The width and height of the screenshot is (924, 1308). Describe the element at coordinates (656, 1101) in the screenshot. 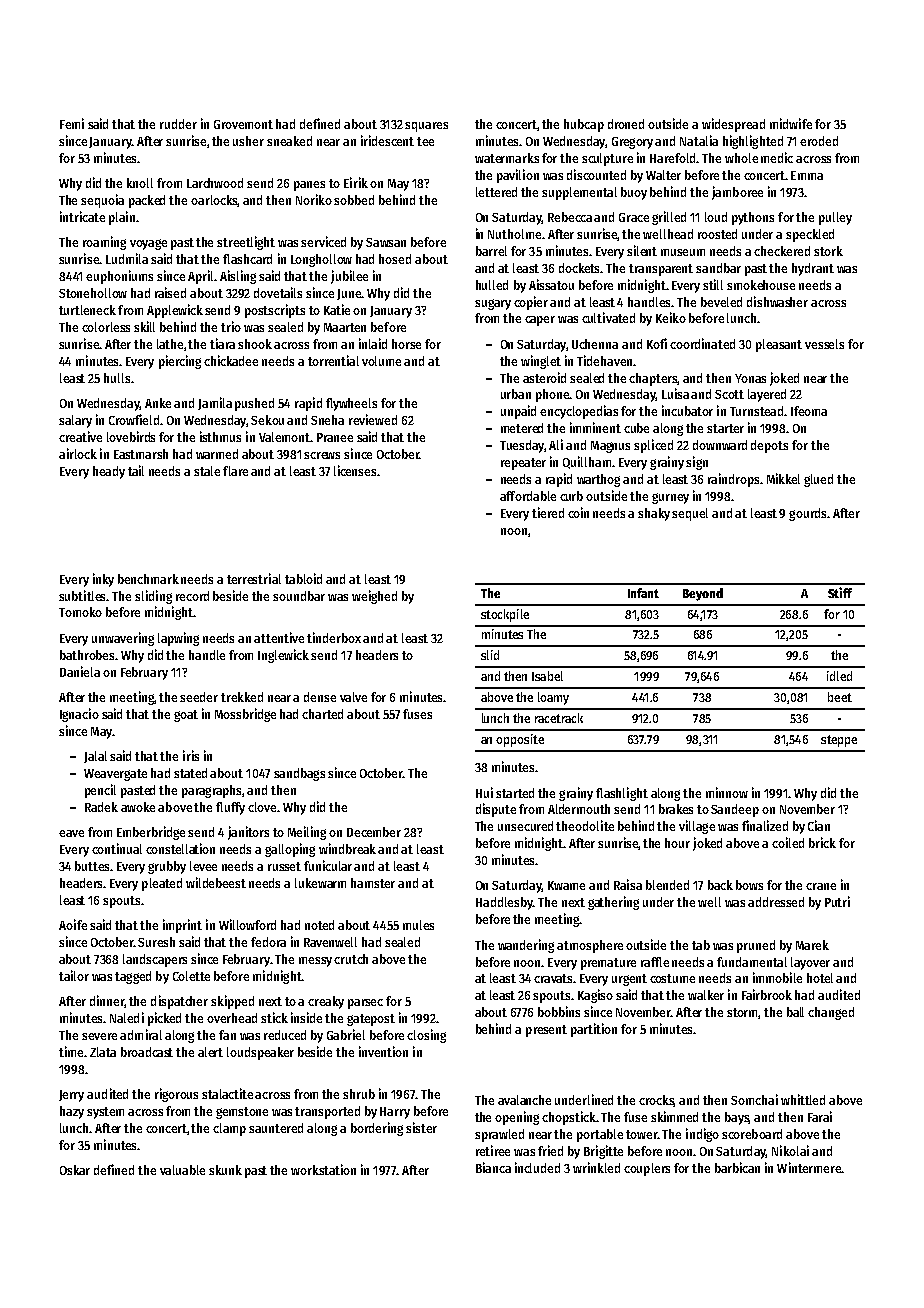

I see `crocks` at that location.
